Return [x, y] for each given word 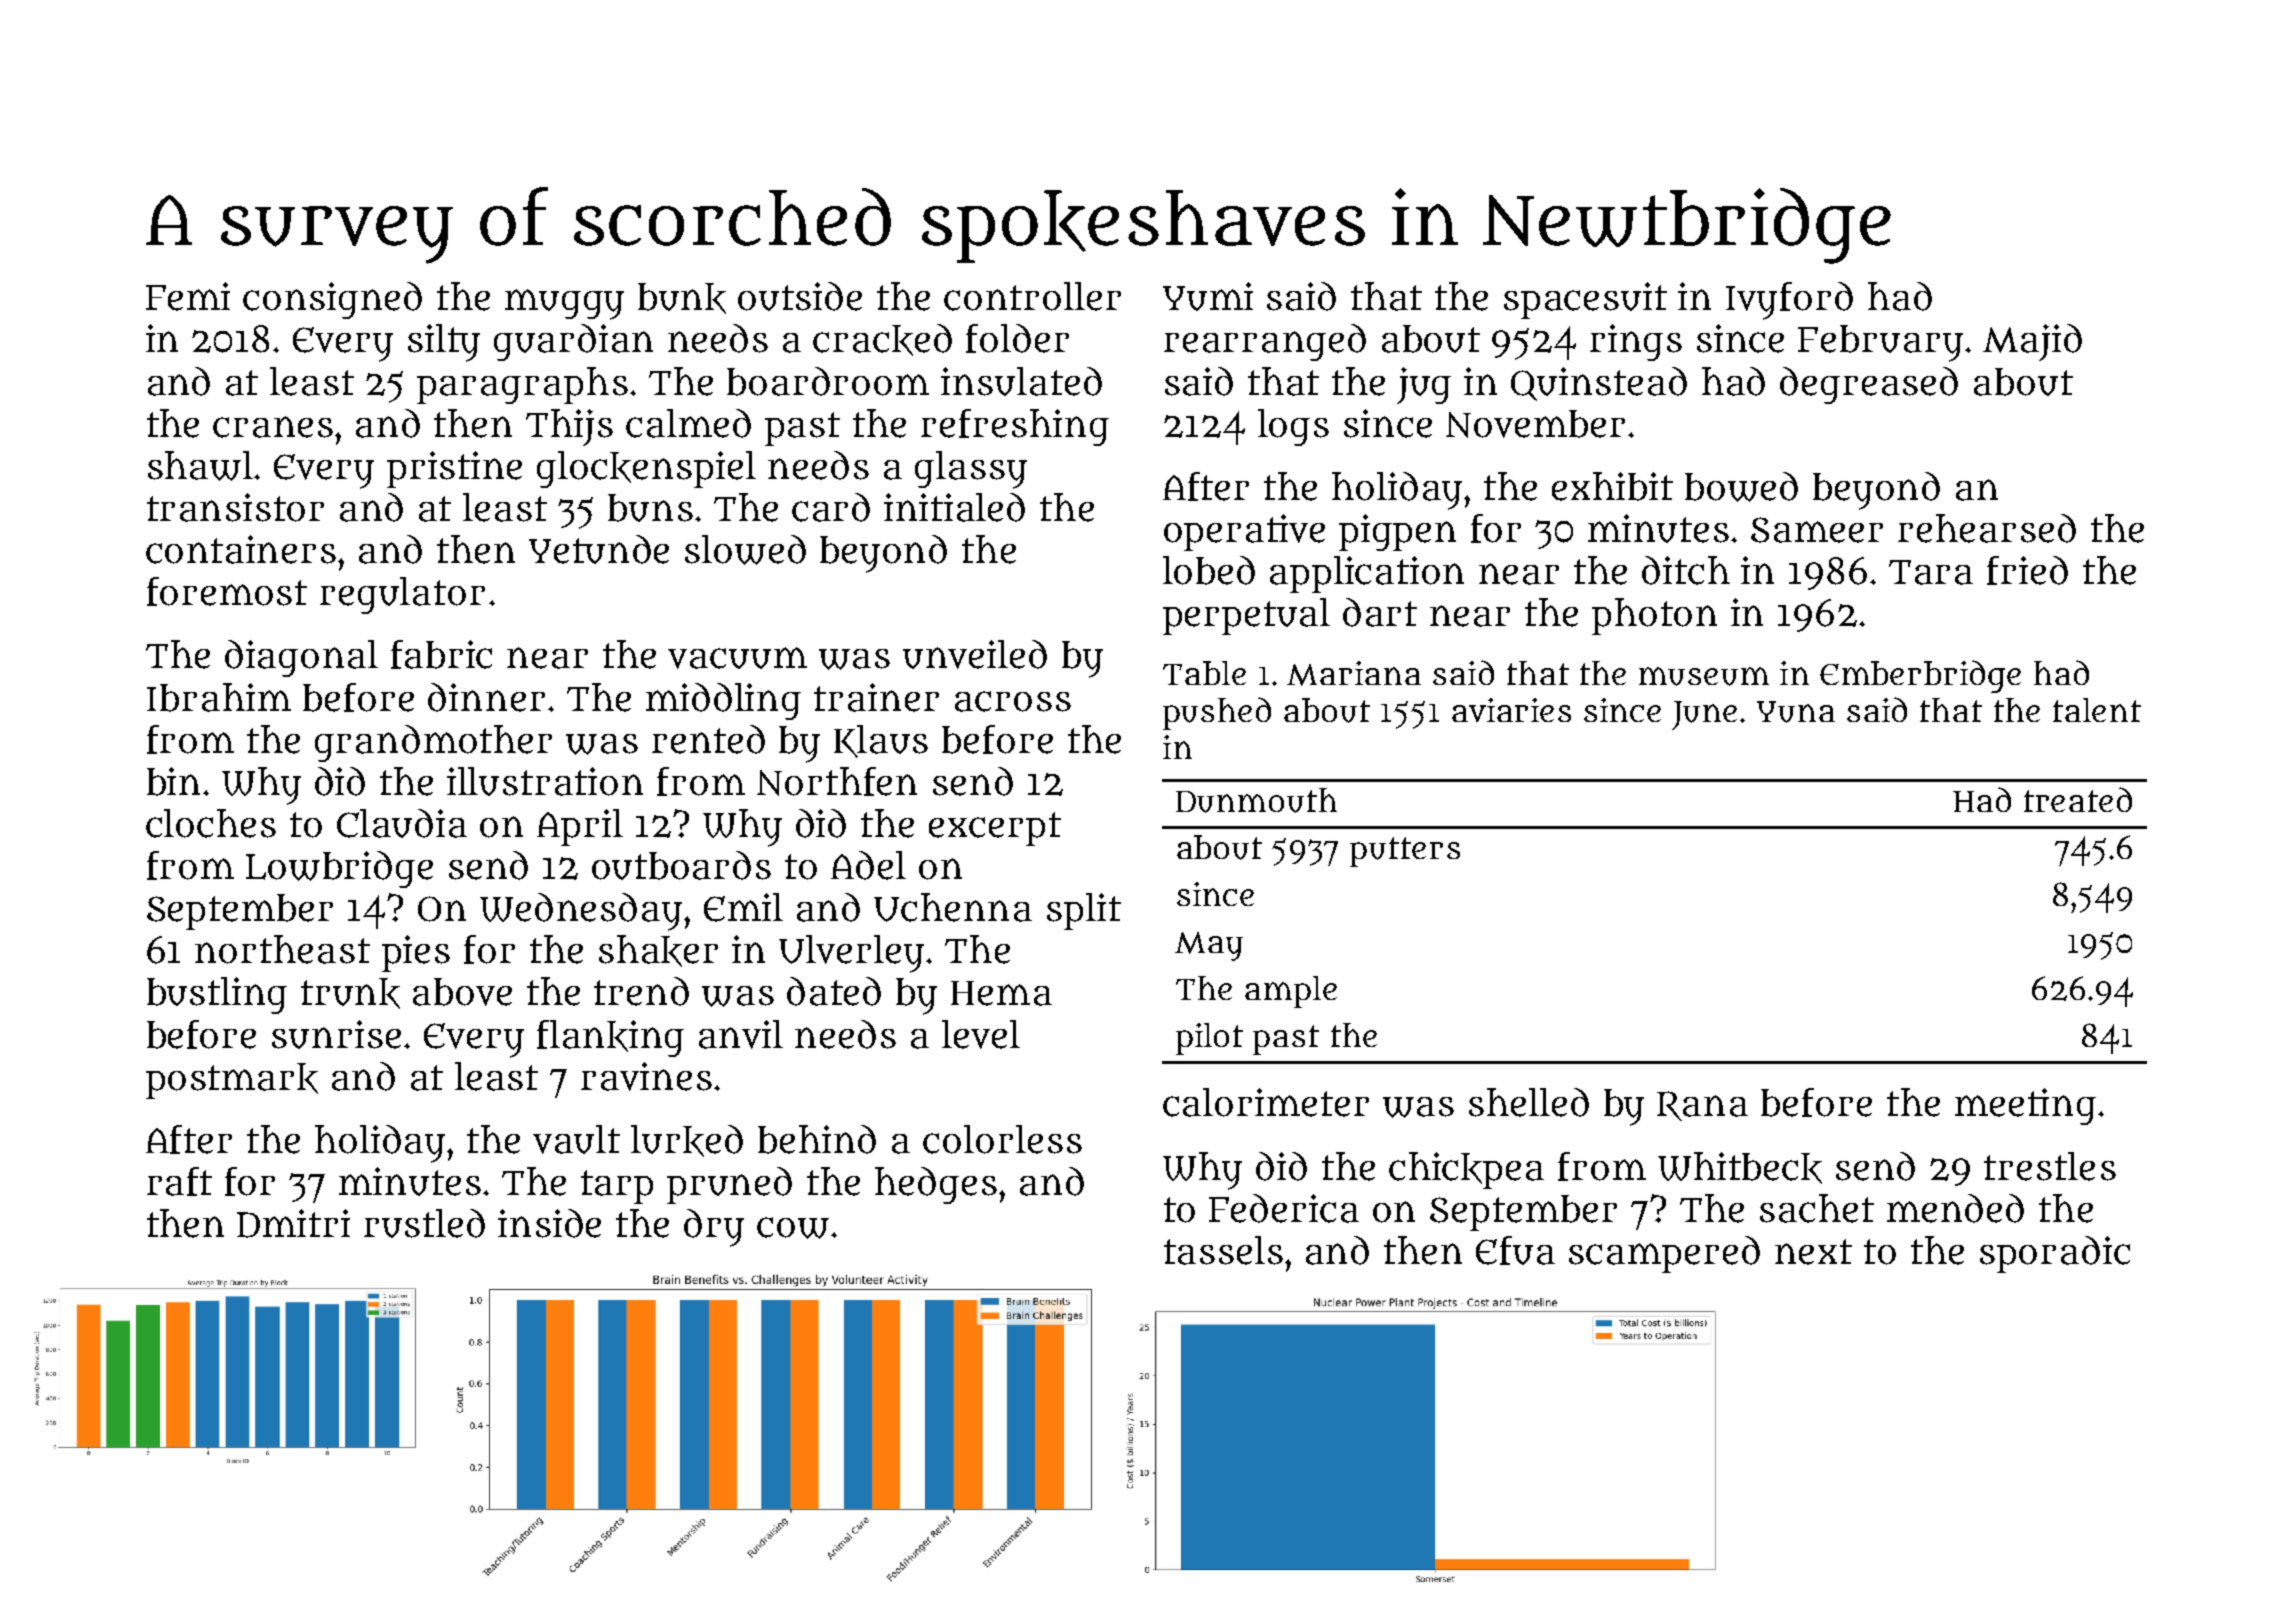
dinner [486, 697]
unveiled [975, 654]
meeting [2025, 1106]
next [1813, 1252]
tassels [1223, 1250]
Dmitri [293, 1223]
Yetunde [599, 549]
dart [1380, 612]
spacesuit [1585, 300]
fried [2027, 570]
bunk [682, 298]
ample [1291, 992]
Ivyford [1789, 301]
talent [2097, 710]
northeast [282, 949]
